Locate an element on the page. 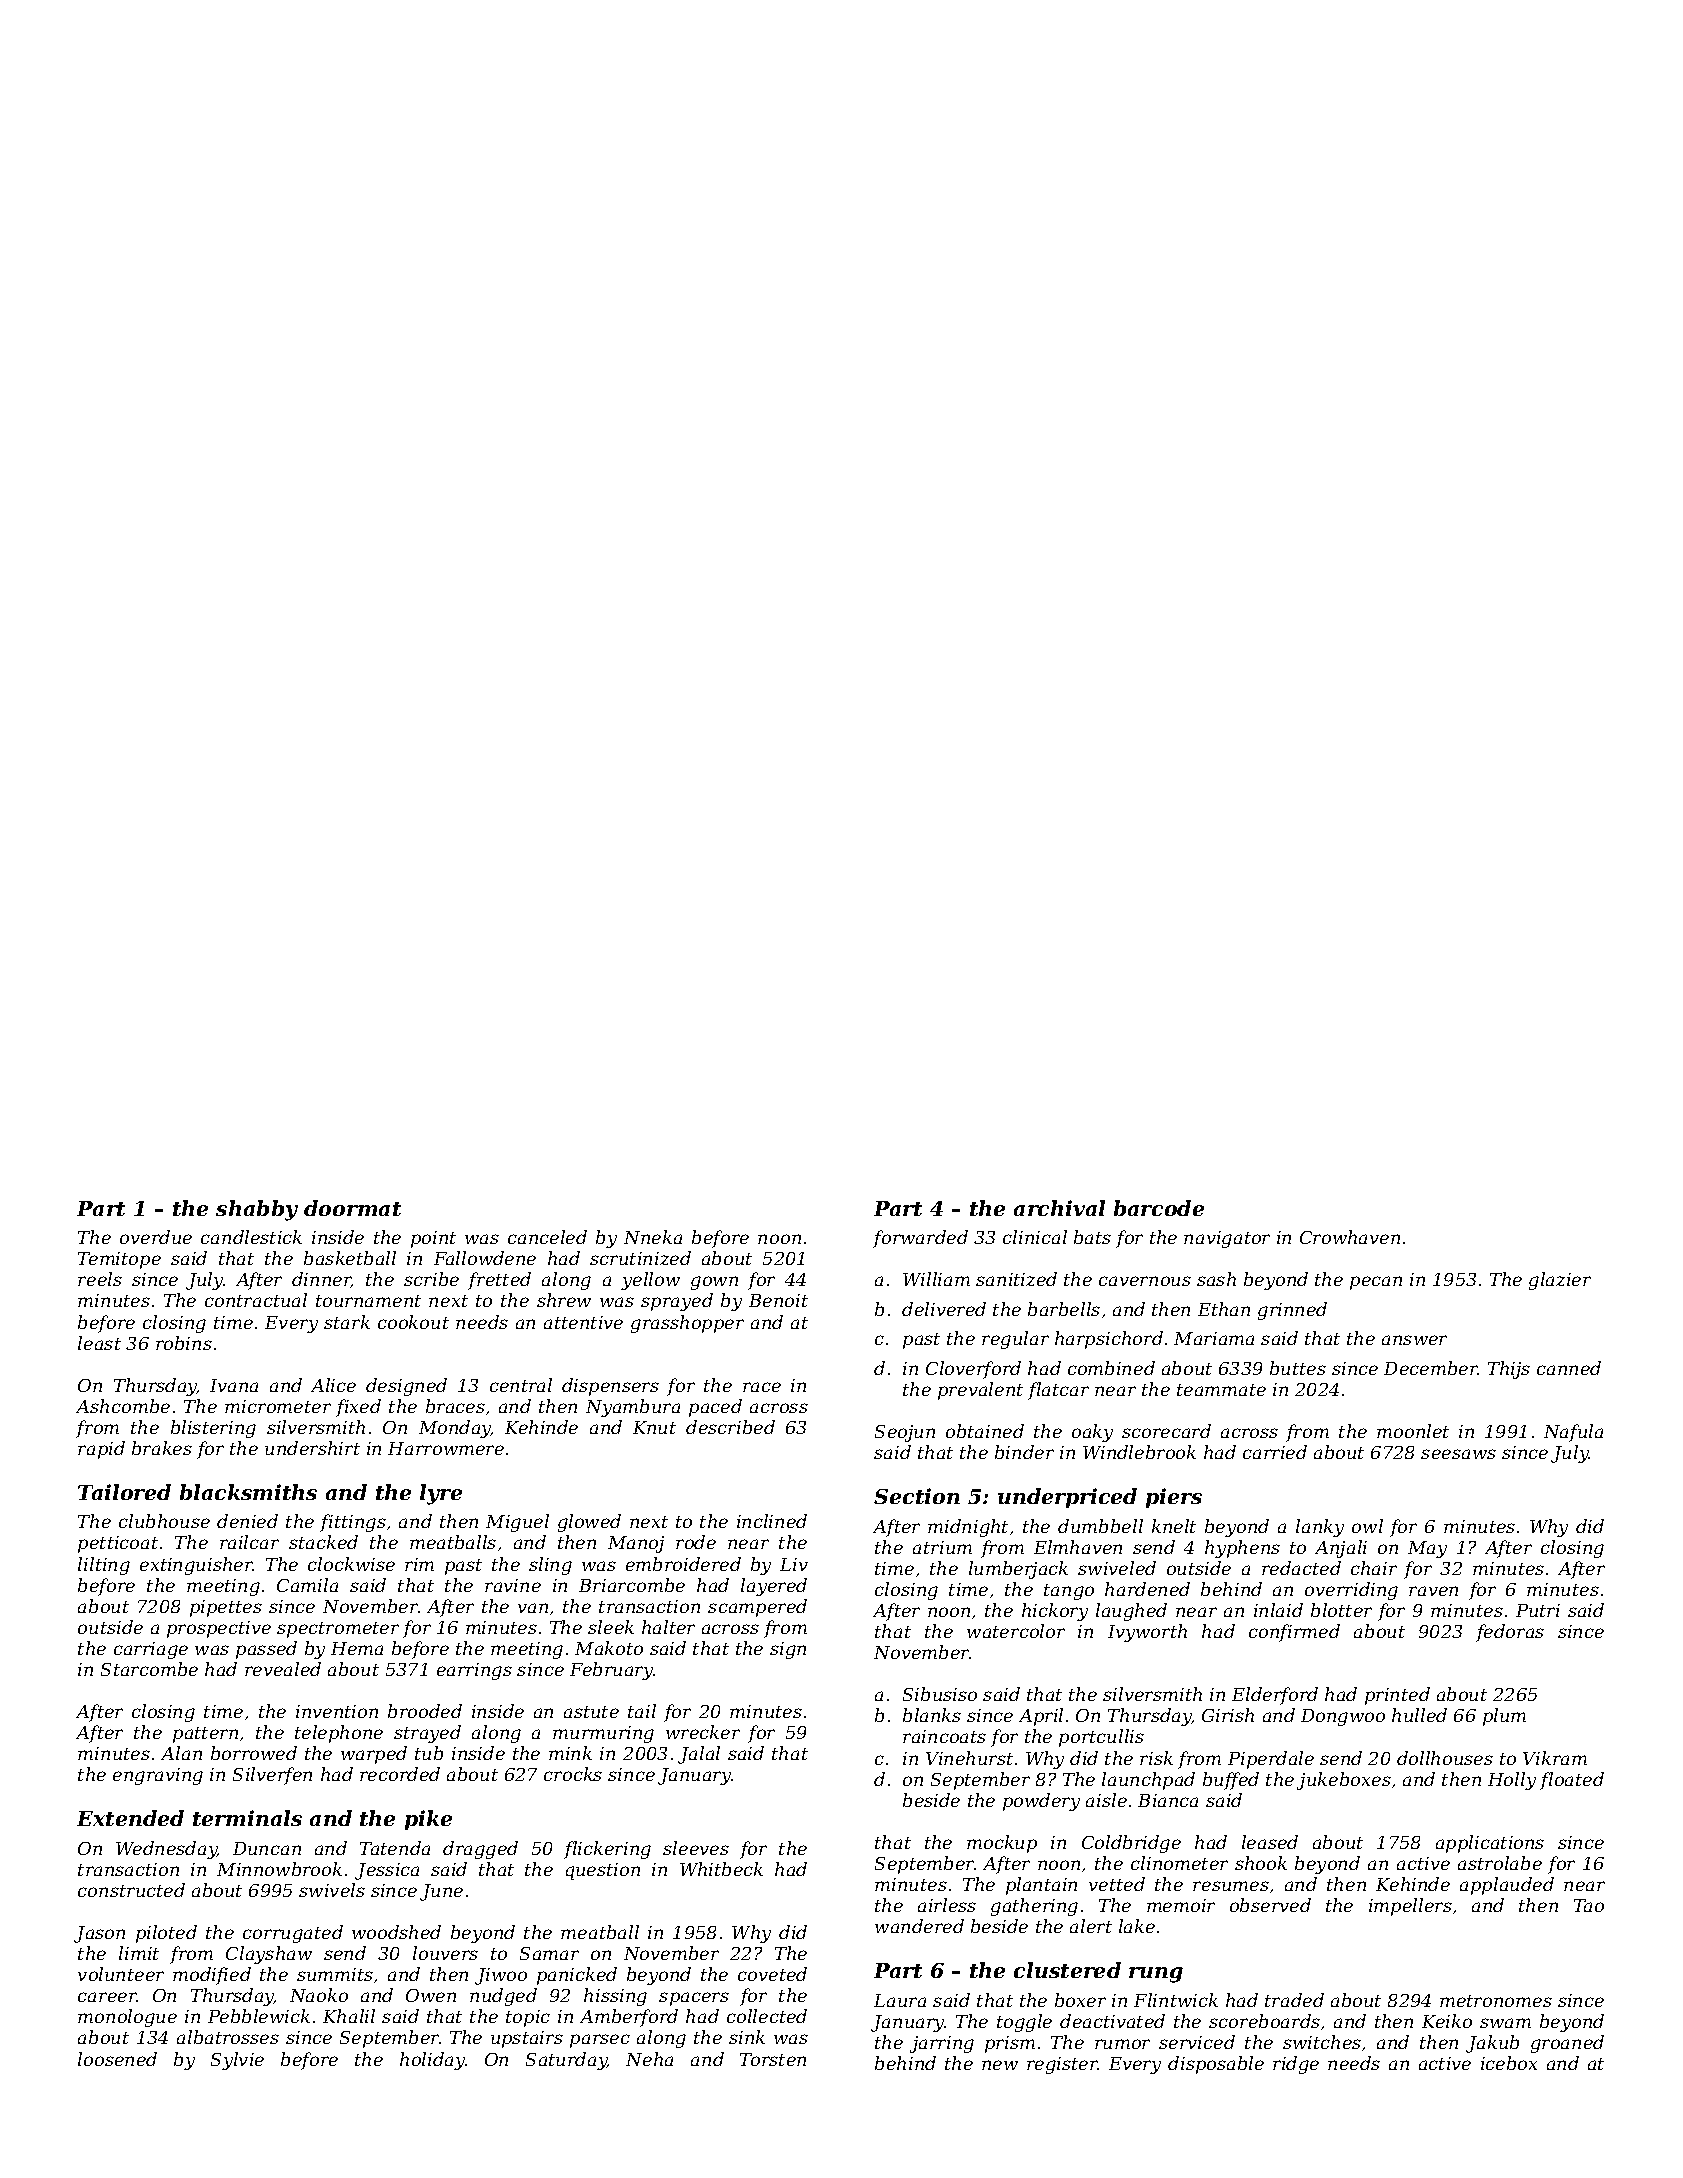 This document has width=1683, height=2178. candlestick is located at coordinates (251, 1237).
